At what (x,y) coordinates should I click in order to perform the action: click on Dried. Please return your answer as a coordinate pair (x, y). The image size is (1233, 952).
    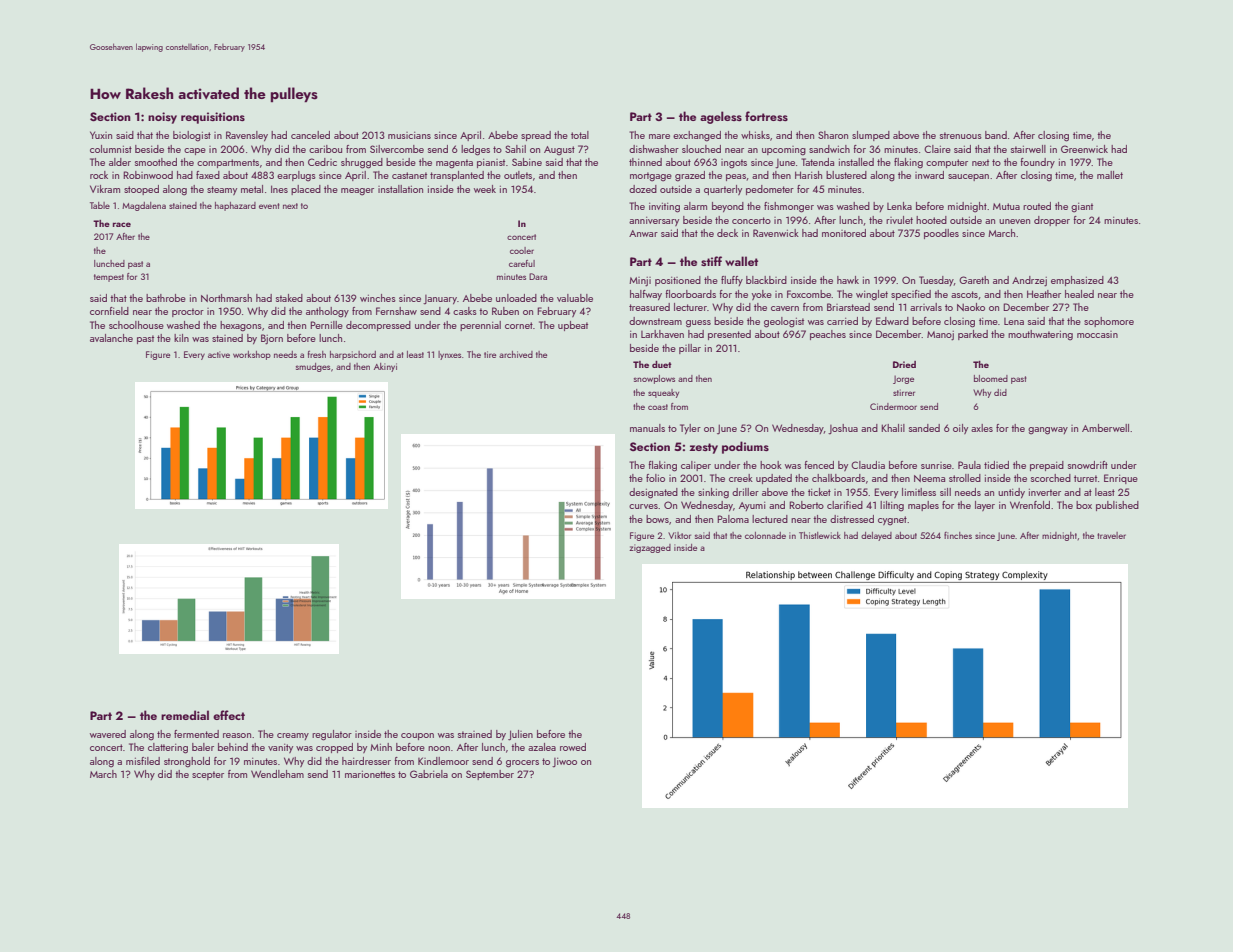
    Looking at the image, I should click on (904, 364).
